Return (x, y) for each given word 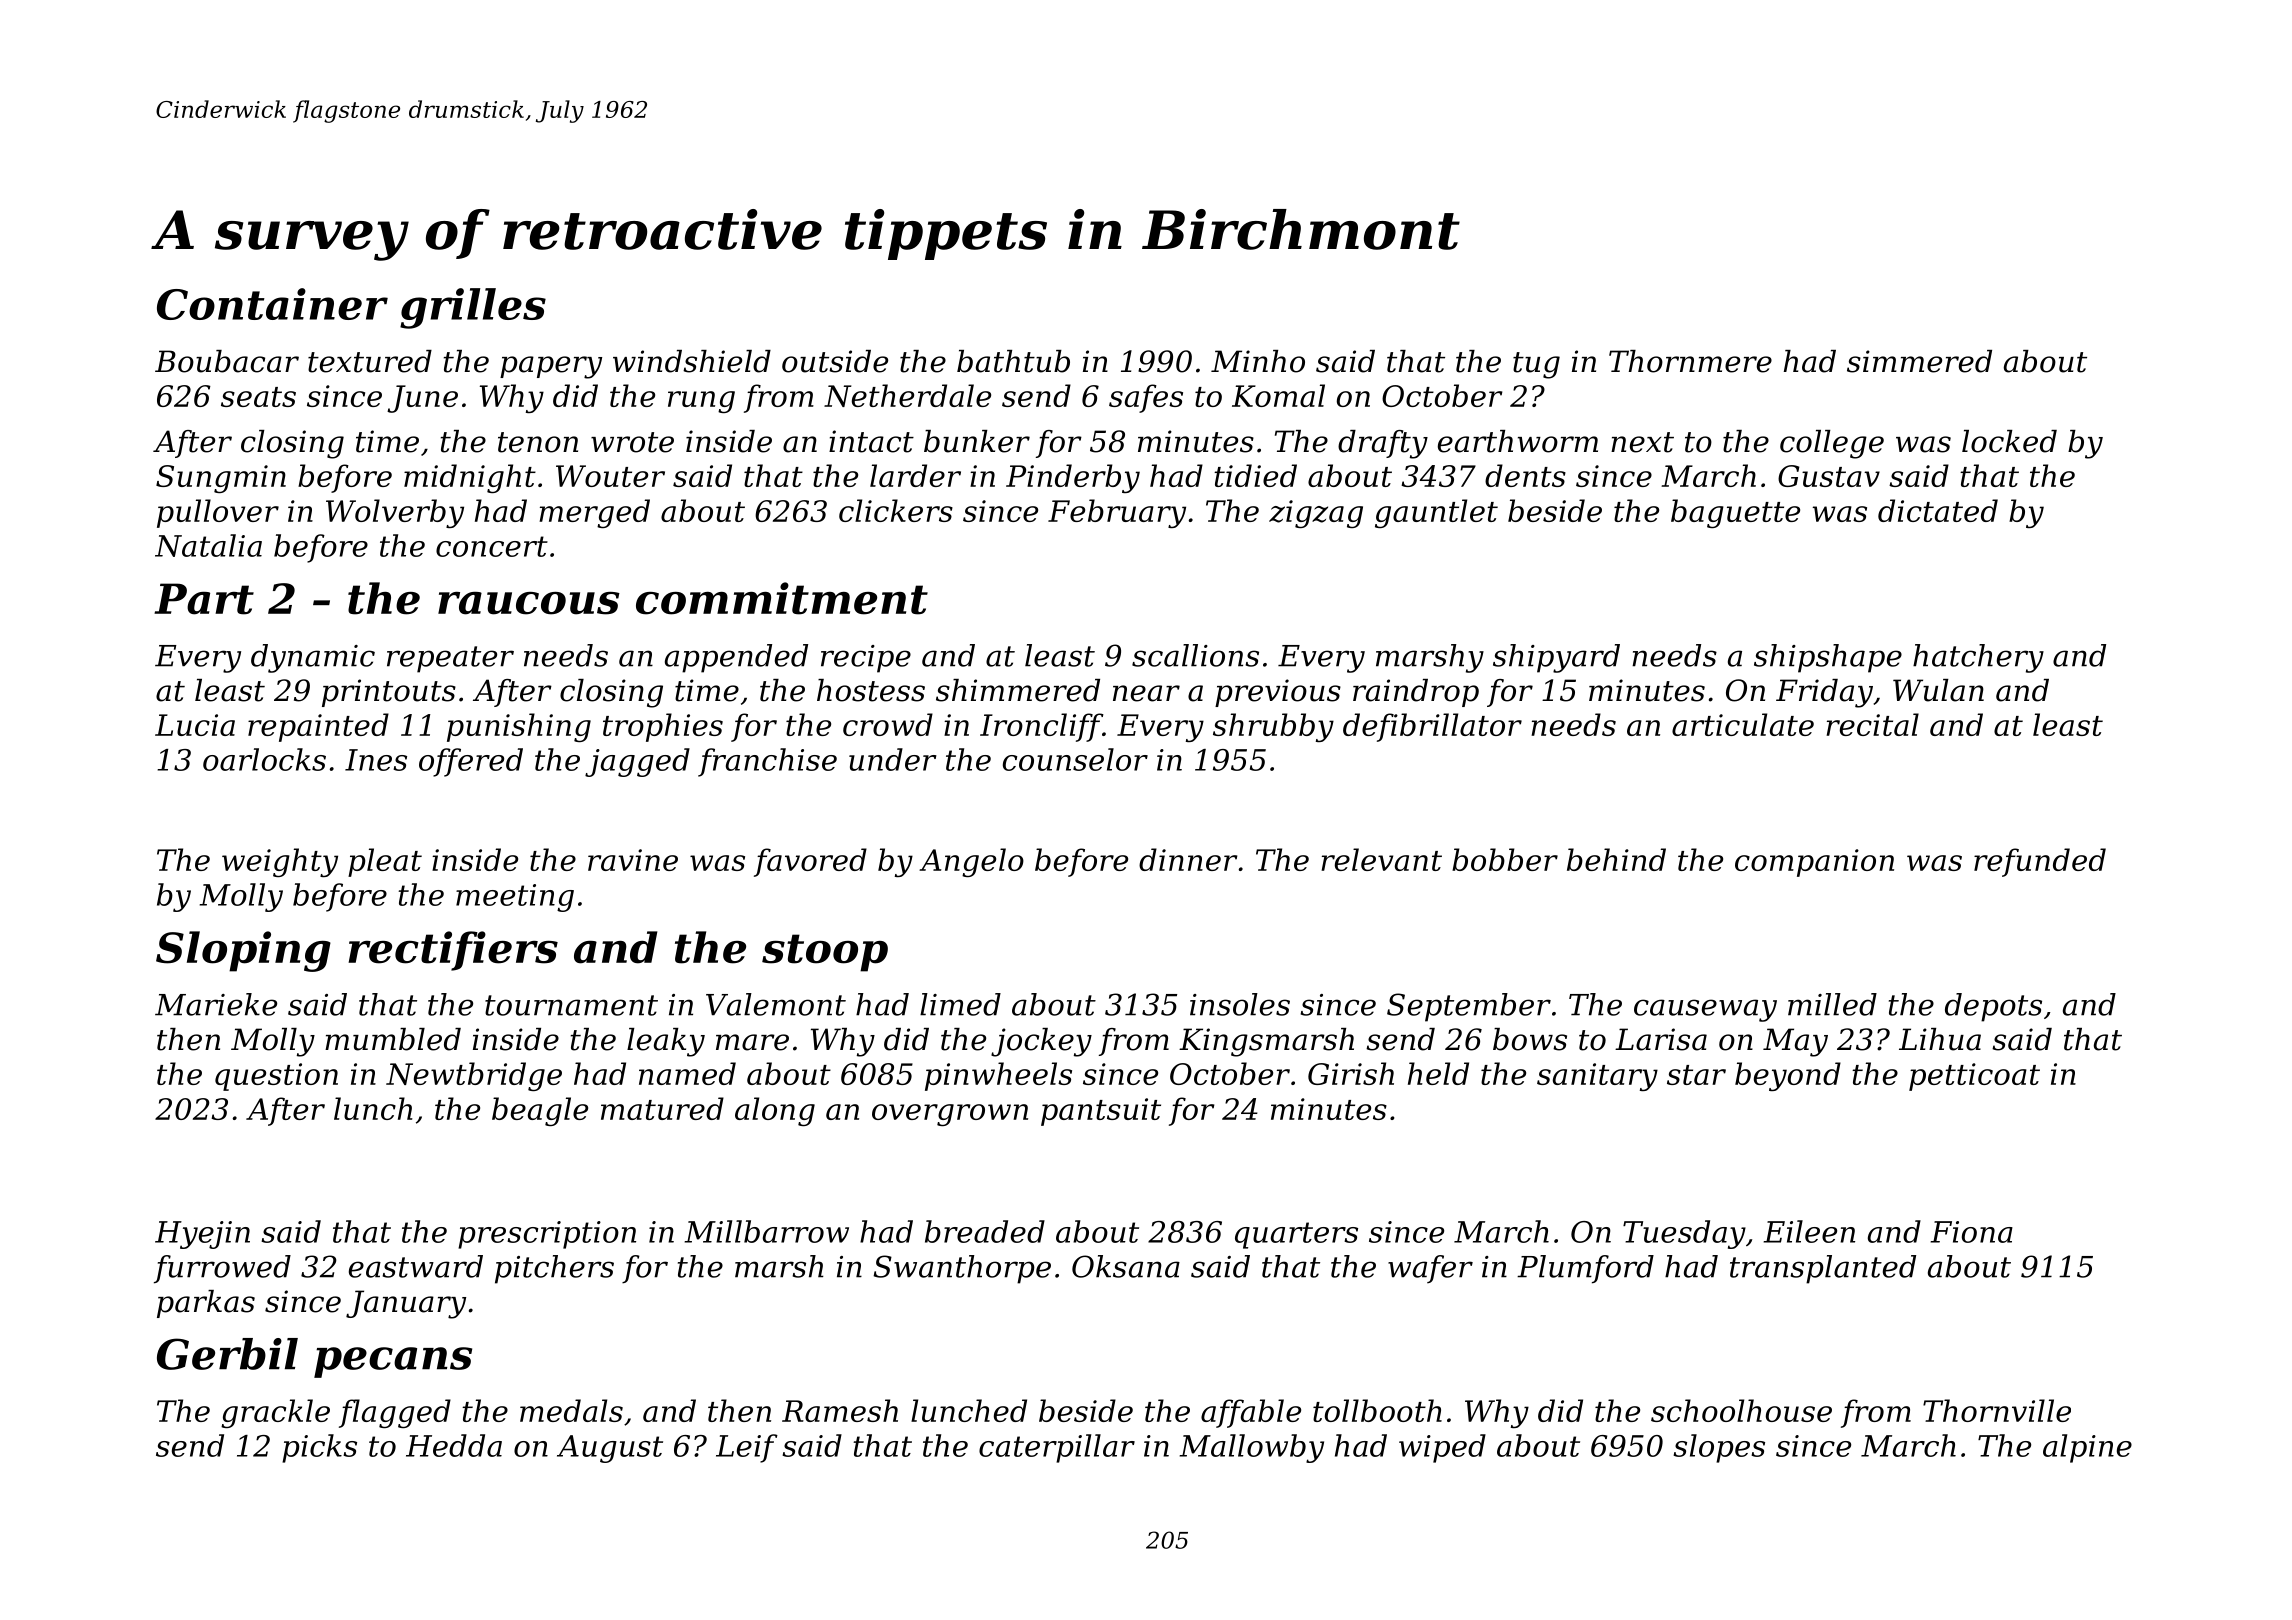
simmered (1919, 361)
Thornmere (1690, 361)
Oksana (1126, 1266)
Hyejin (202, 1235)
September (1469, 1007)
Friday (1824, 693)
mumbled (393, 1039)
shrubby (1273, 727)
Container (272, 304)
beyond (1788, 1076)
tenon (538, 442)
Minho (1258, 361)
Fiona (1971, 1232)
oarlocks (264, 759)
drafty (1383, 444)
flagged (395, 1413)
